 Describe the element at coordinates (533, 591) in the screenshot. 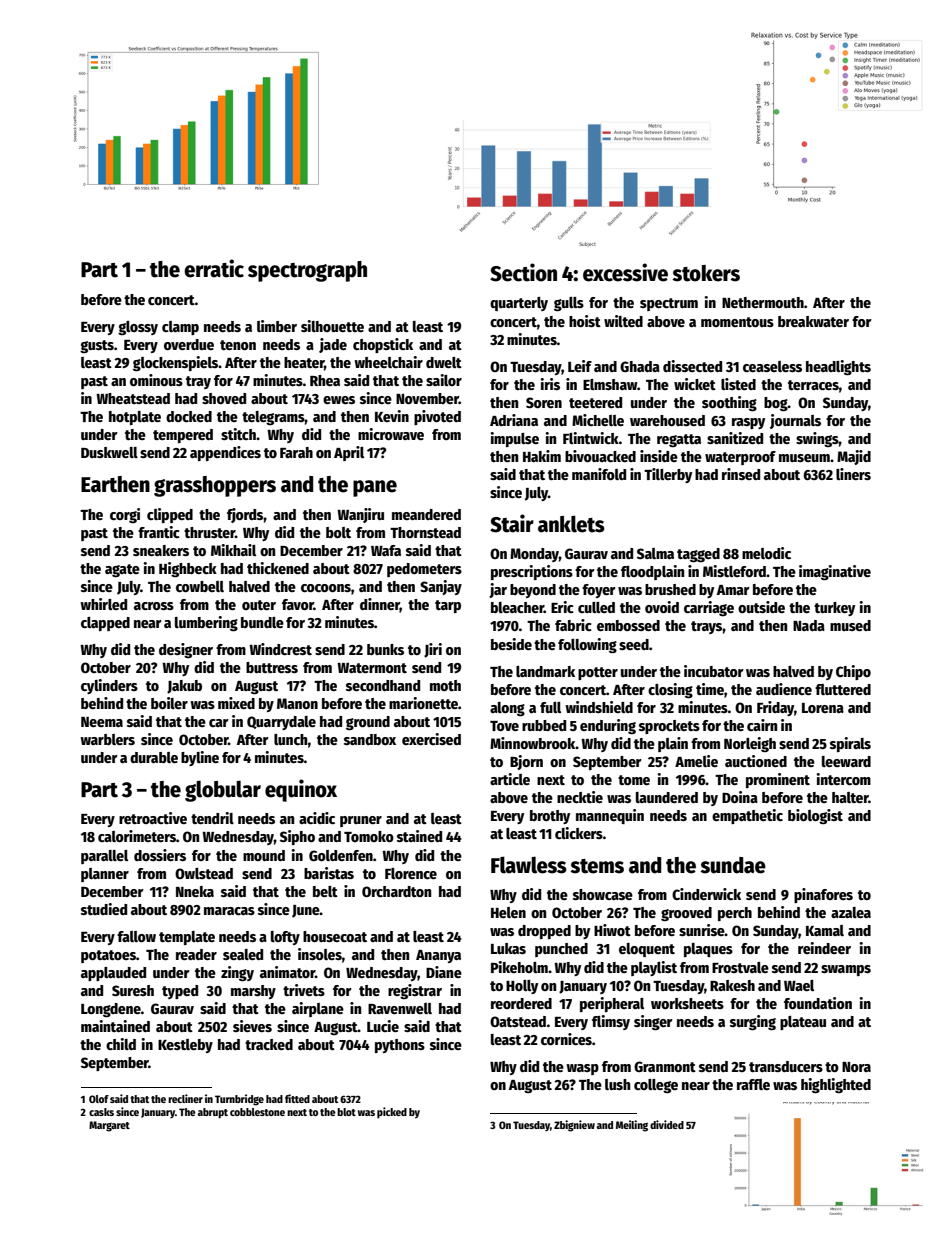

I see `beyond` at that location.
